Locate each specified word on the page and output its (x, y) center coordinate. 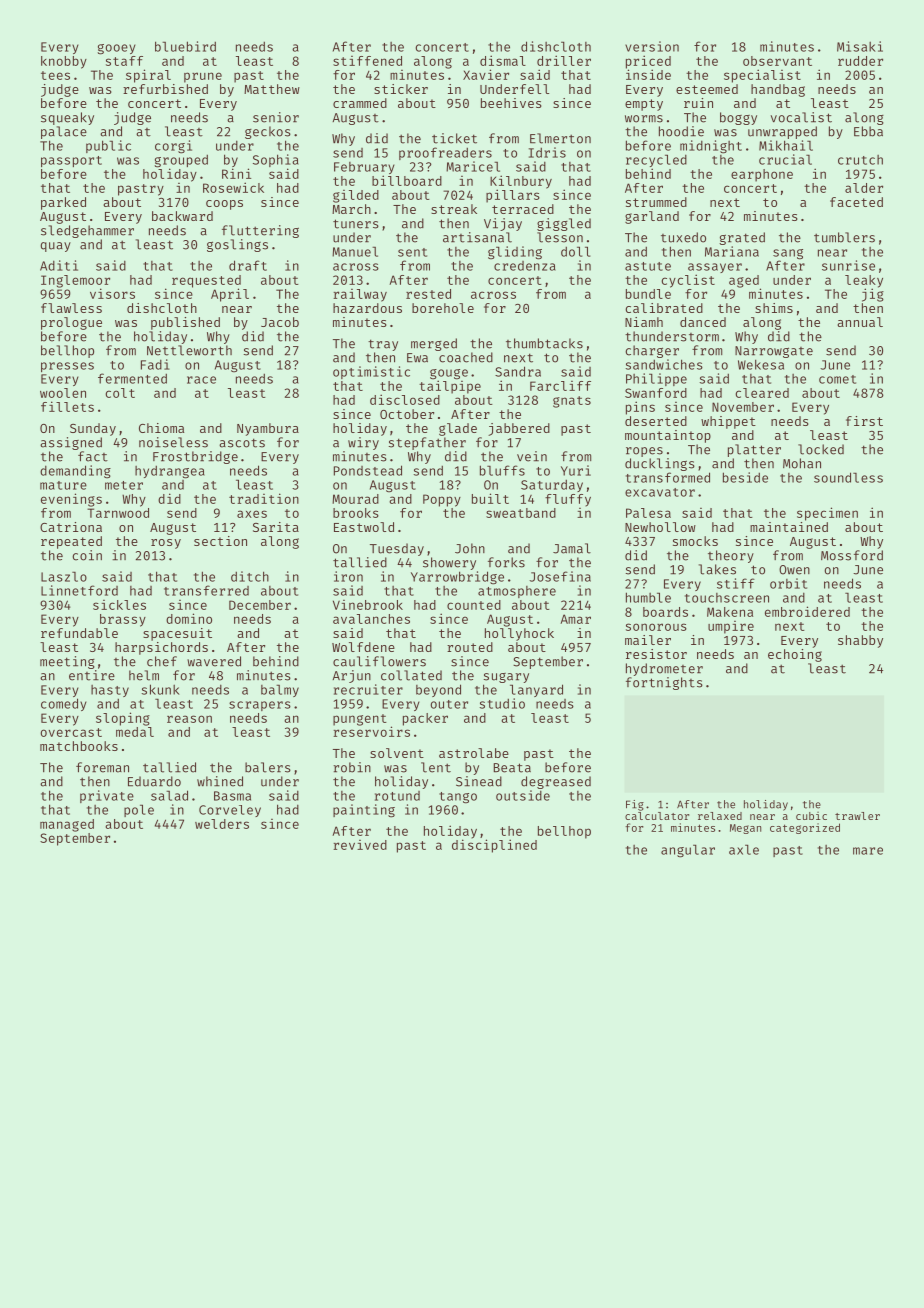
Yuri (576, 470)
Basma (232, 796)
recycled (656, 160)
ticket (454, 138)
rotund (397, 796)
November (743, 407)
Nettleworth (189, 350)
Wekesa (761, 364)
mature (63, 485)
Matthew (272, 89)
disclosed (405, 399)
